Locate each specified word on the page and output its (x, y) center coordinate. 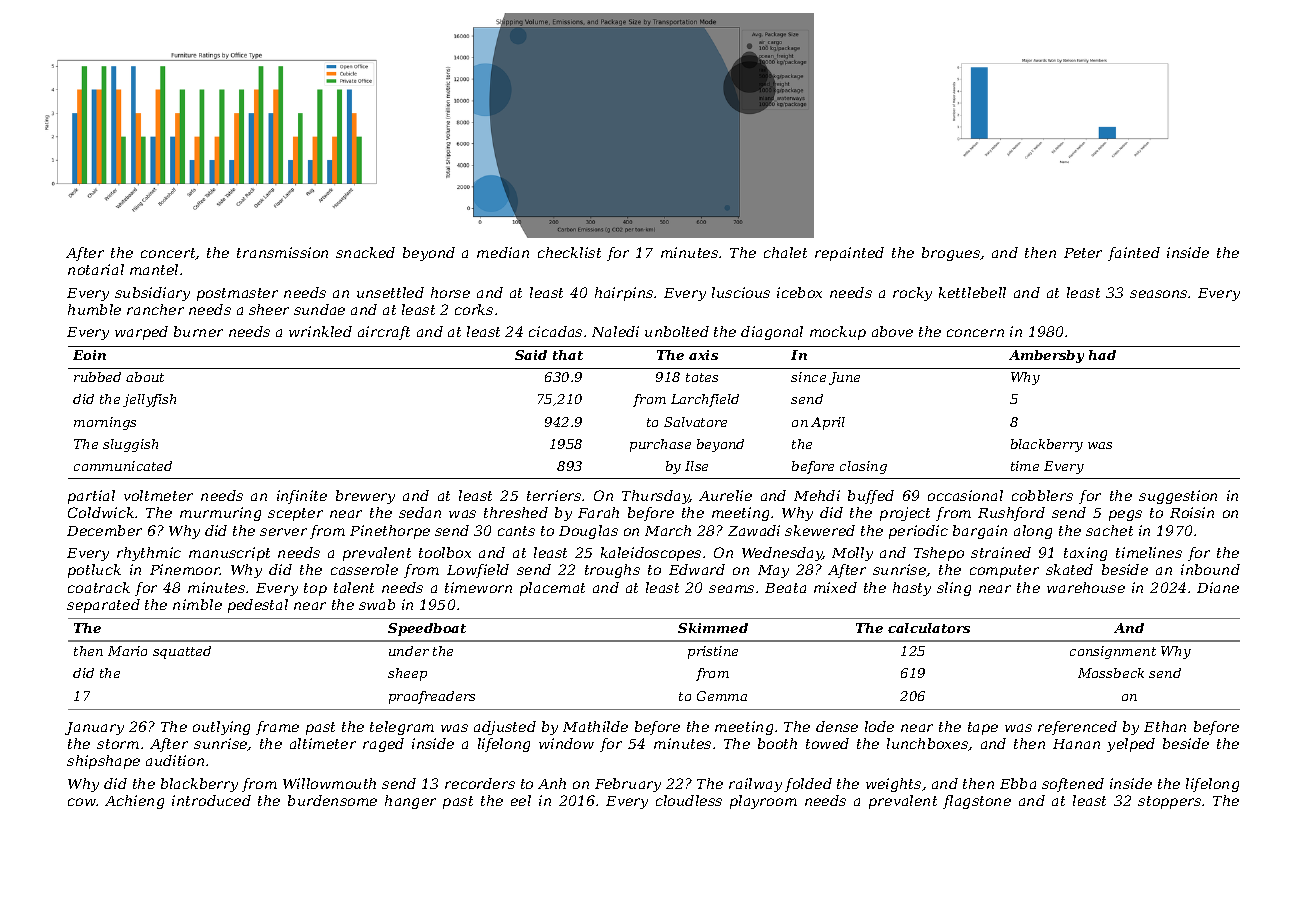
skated (1069, 569)
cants (516, 531)
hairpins (624, 294)
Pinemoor (185, 569)
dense (837, 726)
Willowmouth (329, 783)
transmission (282, 252)
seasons (1158, 294)
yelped (1131, 745)
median (503, 252)
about (145, 377)
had (1102, 355)
